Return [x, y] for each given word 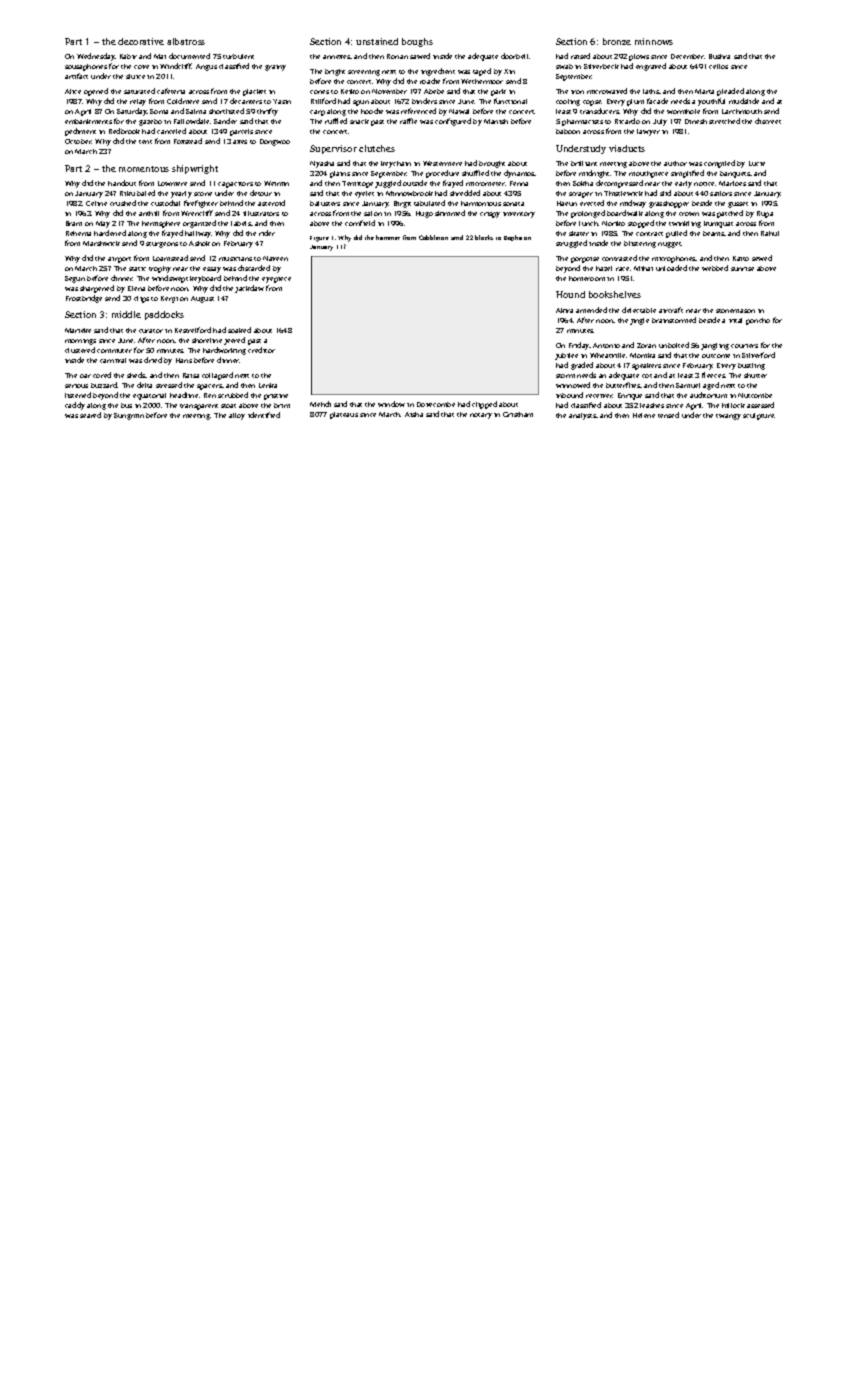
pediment [80, 132]
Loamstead [170, 258]
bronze [617, 41]
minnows [654, 41]
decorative [141, 41]
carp [317, 113]
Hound [570, 294]
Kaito [741, 258]
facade [657, 101]
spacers [209, 387]
